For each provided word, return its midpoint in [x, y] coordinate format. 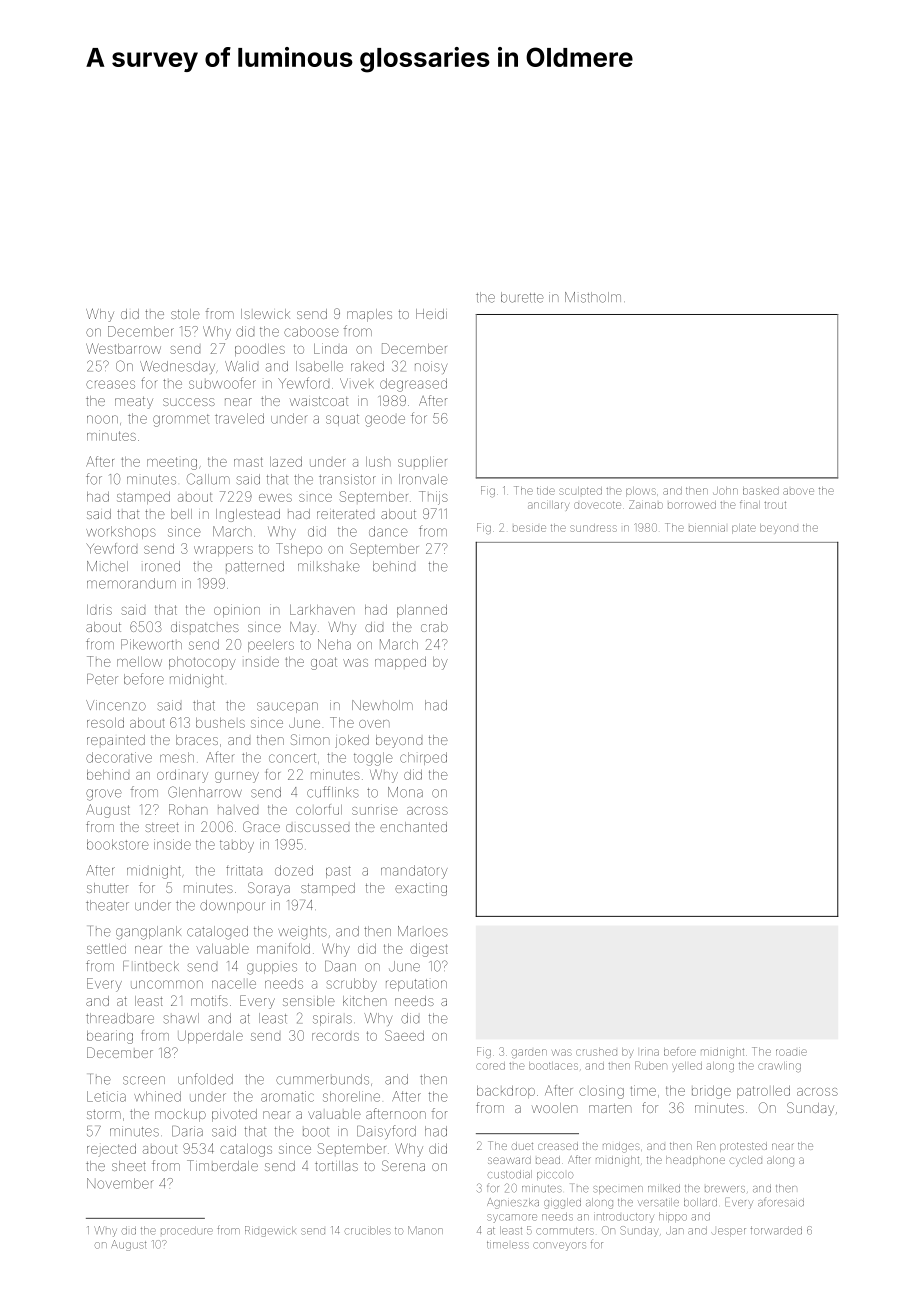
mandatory [414, 872]
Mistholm [593, 297]
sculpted [580, 491]
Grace [261, 826]
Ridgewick [270, 1231]
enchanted [413, 827]
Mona [405, 792]
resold [105, 723]
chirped [423, 758]
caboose [311, 331]
